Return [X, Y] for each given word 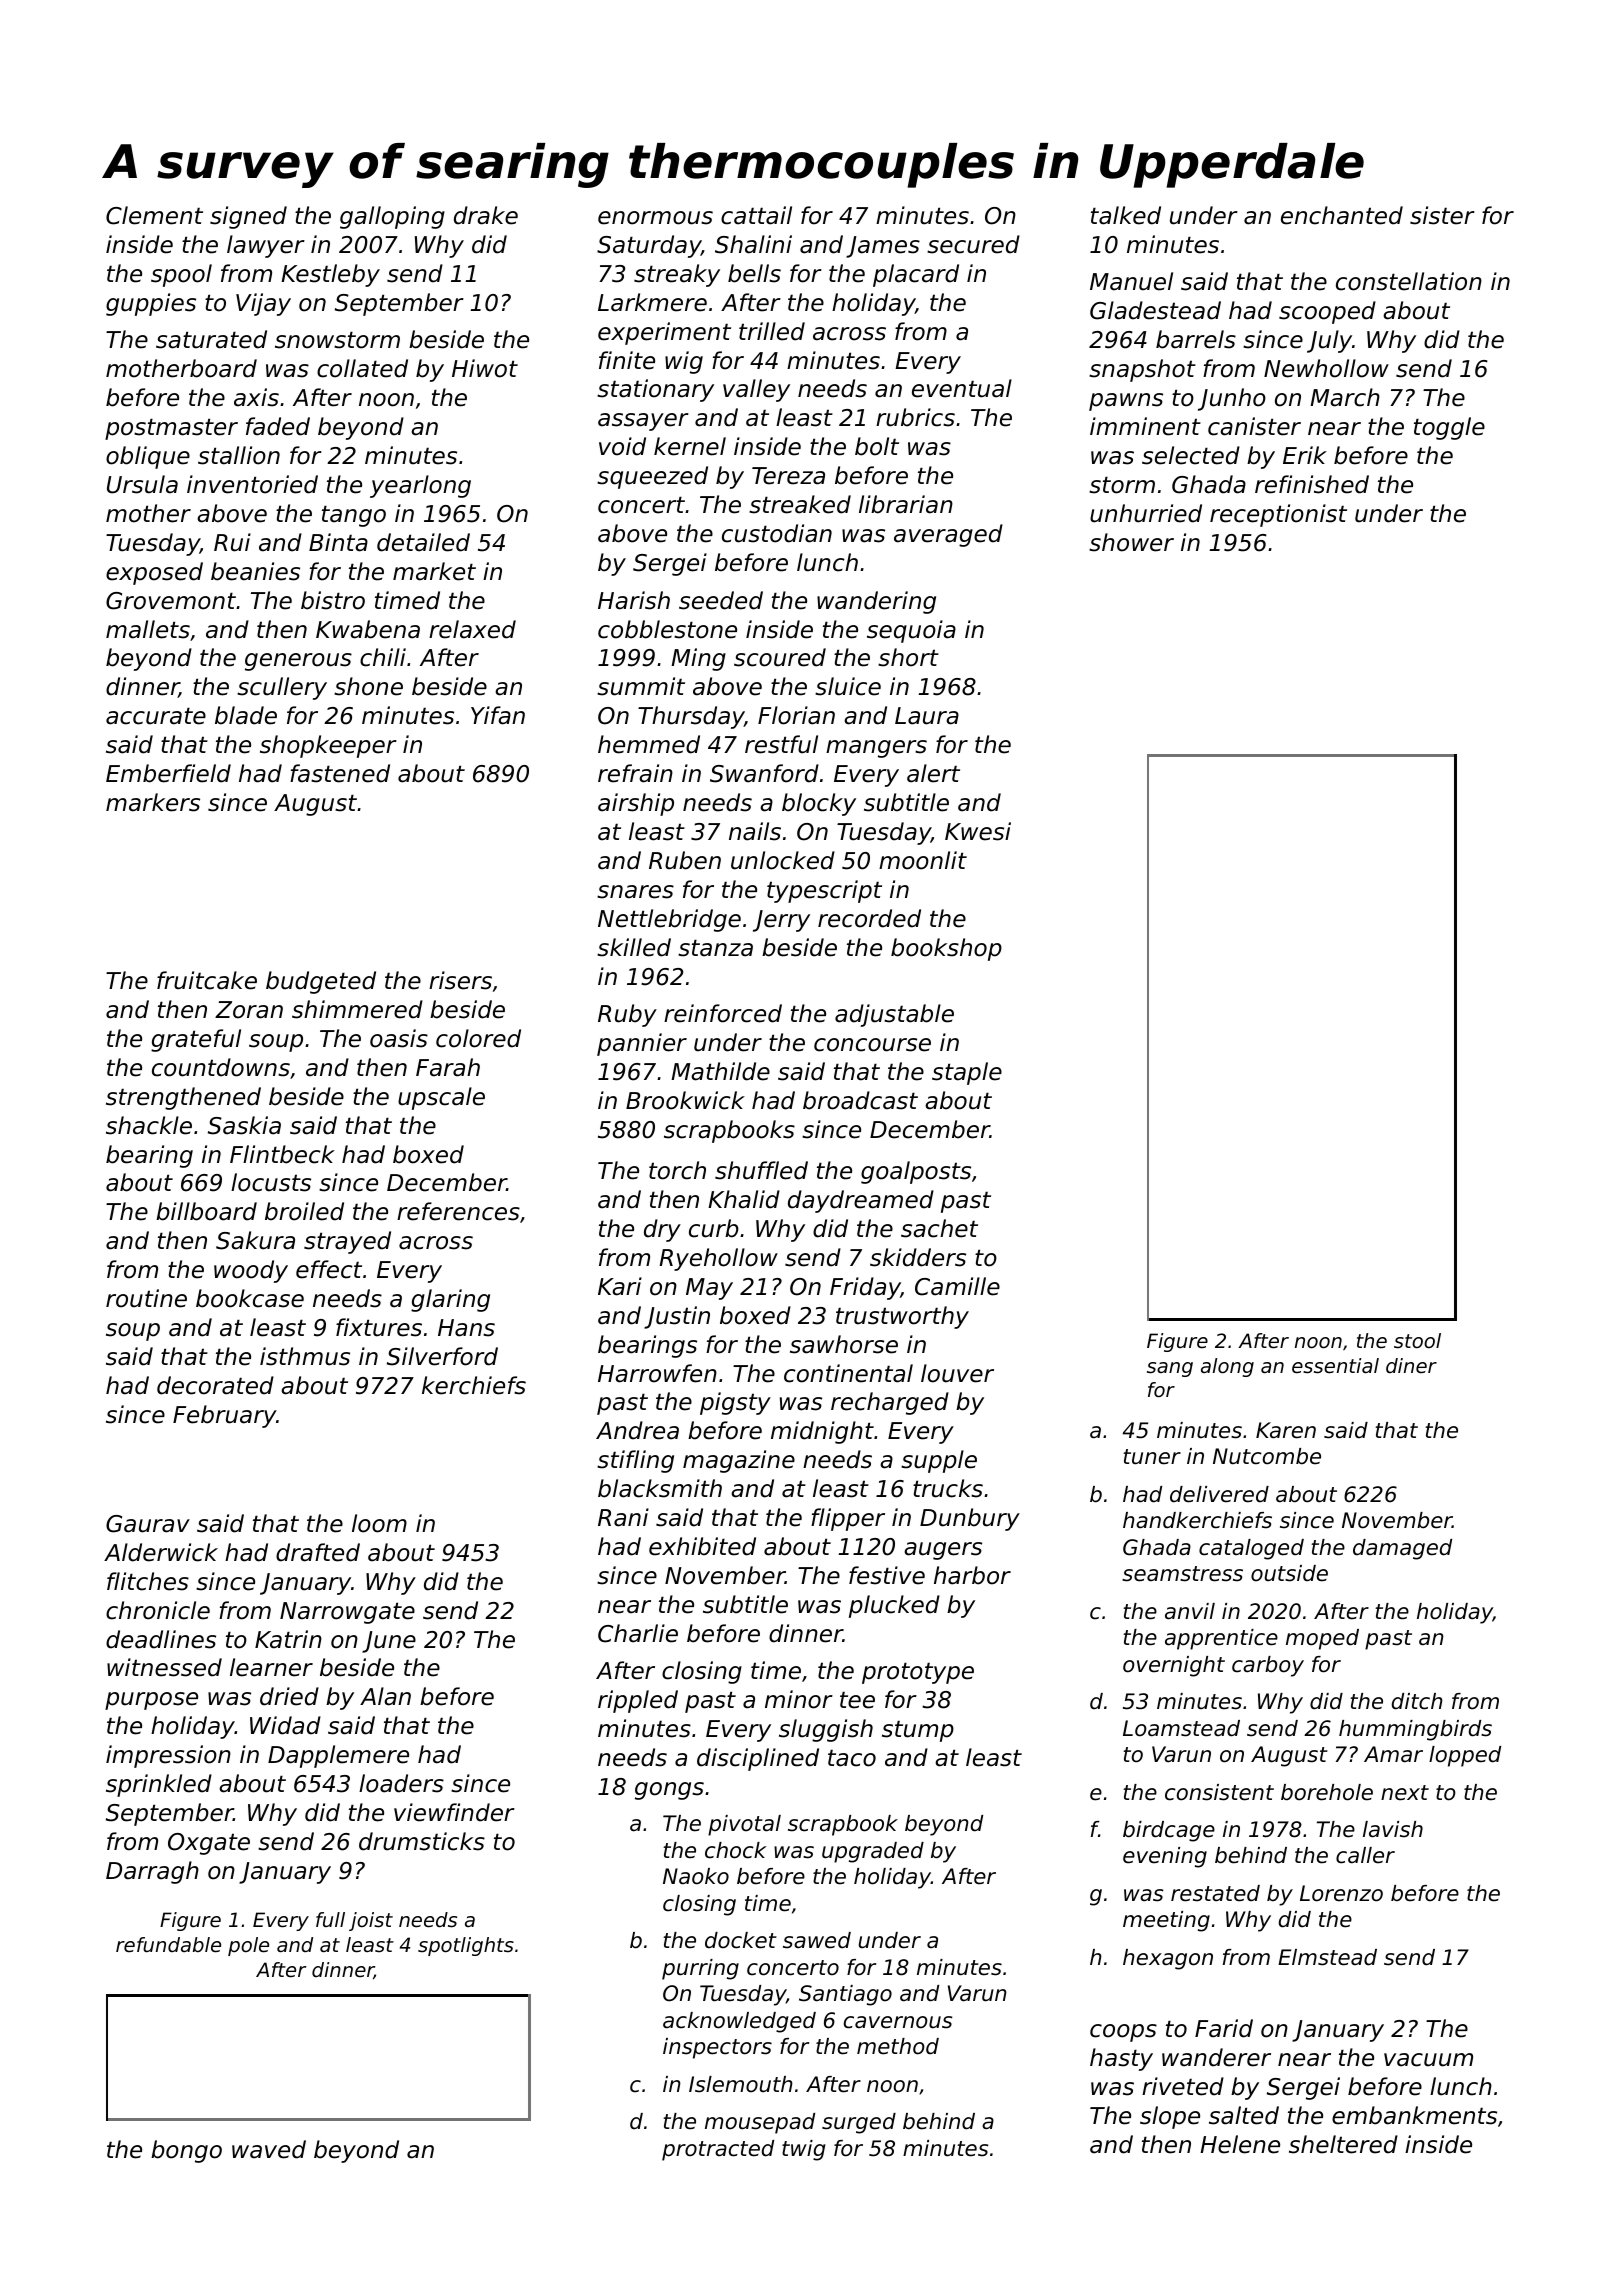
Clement [154, 215]
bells [754, 273]
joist [371, 1921]
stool [1417, 1341]
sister [1442, 215]
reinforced [723, 1013]
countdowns [221, 1067]
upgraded [873, 1852]
